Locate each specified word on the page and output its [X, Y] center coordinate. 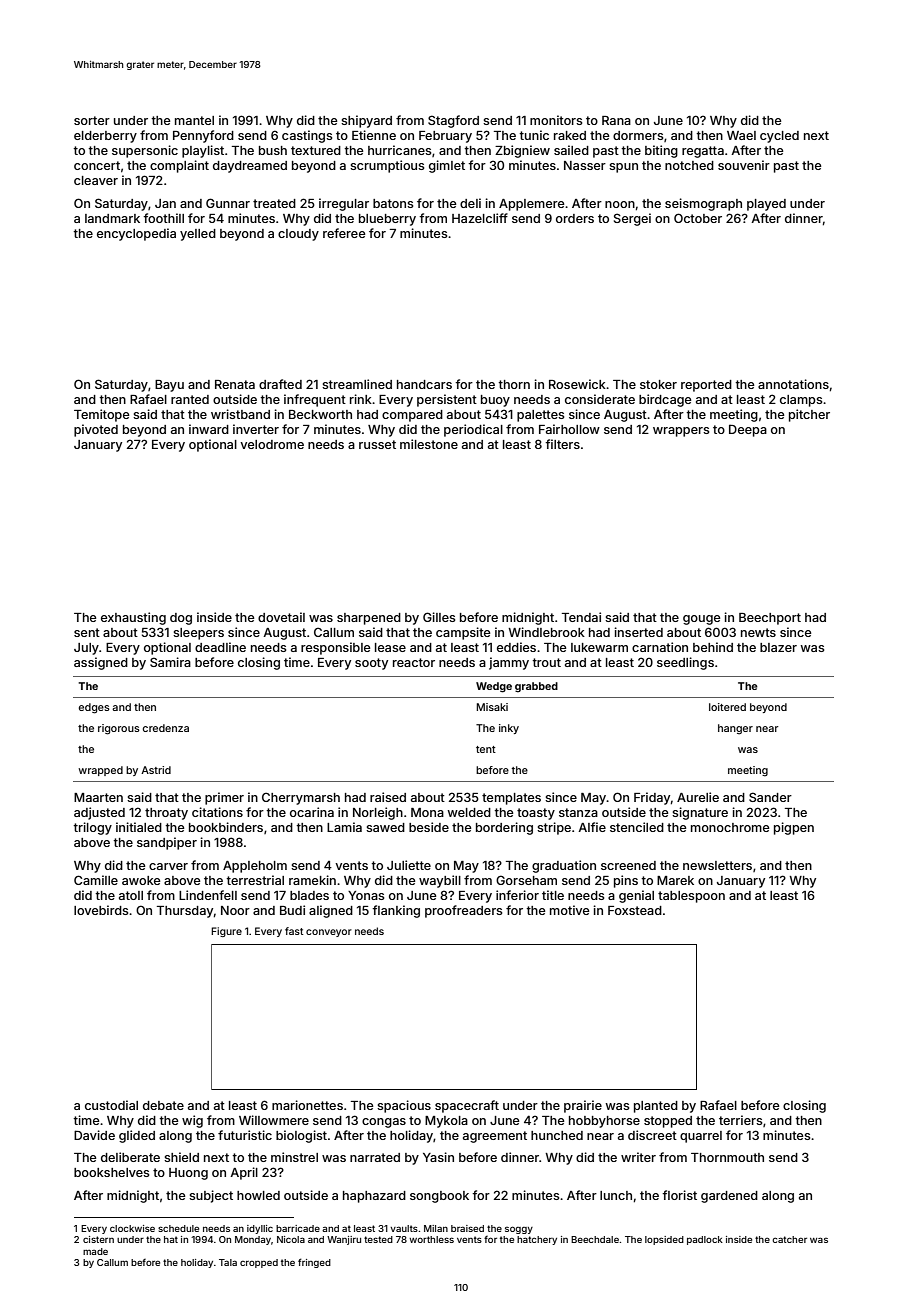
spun [623, 168]
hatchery [537, 1240]
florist [679, 1195]
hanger [735, 729]
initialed [139, 827]
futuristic [245, 1135]
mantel [194, 120]
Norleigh [378, 813]
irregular [344, 204]
